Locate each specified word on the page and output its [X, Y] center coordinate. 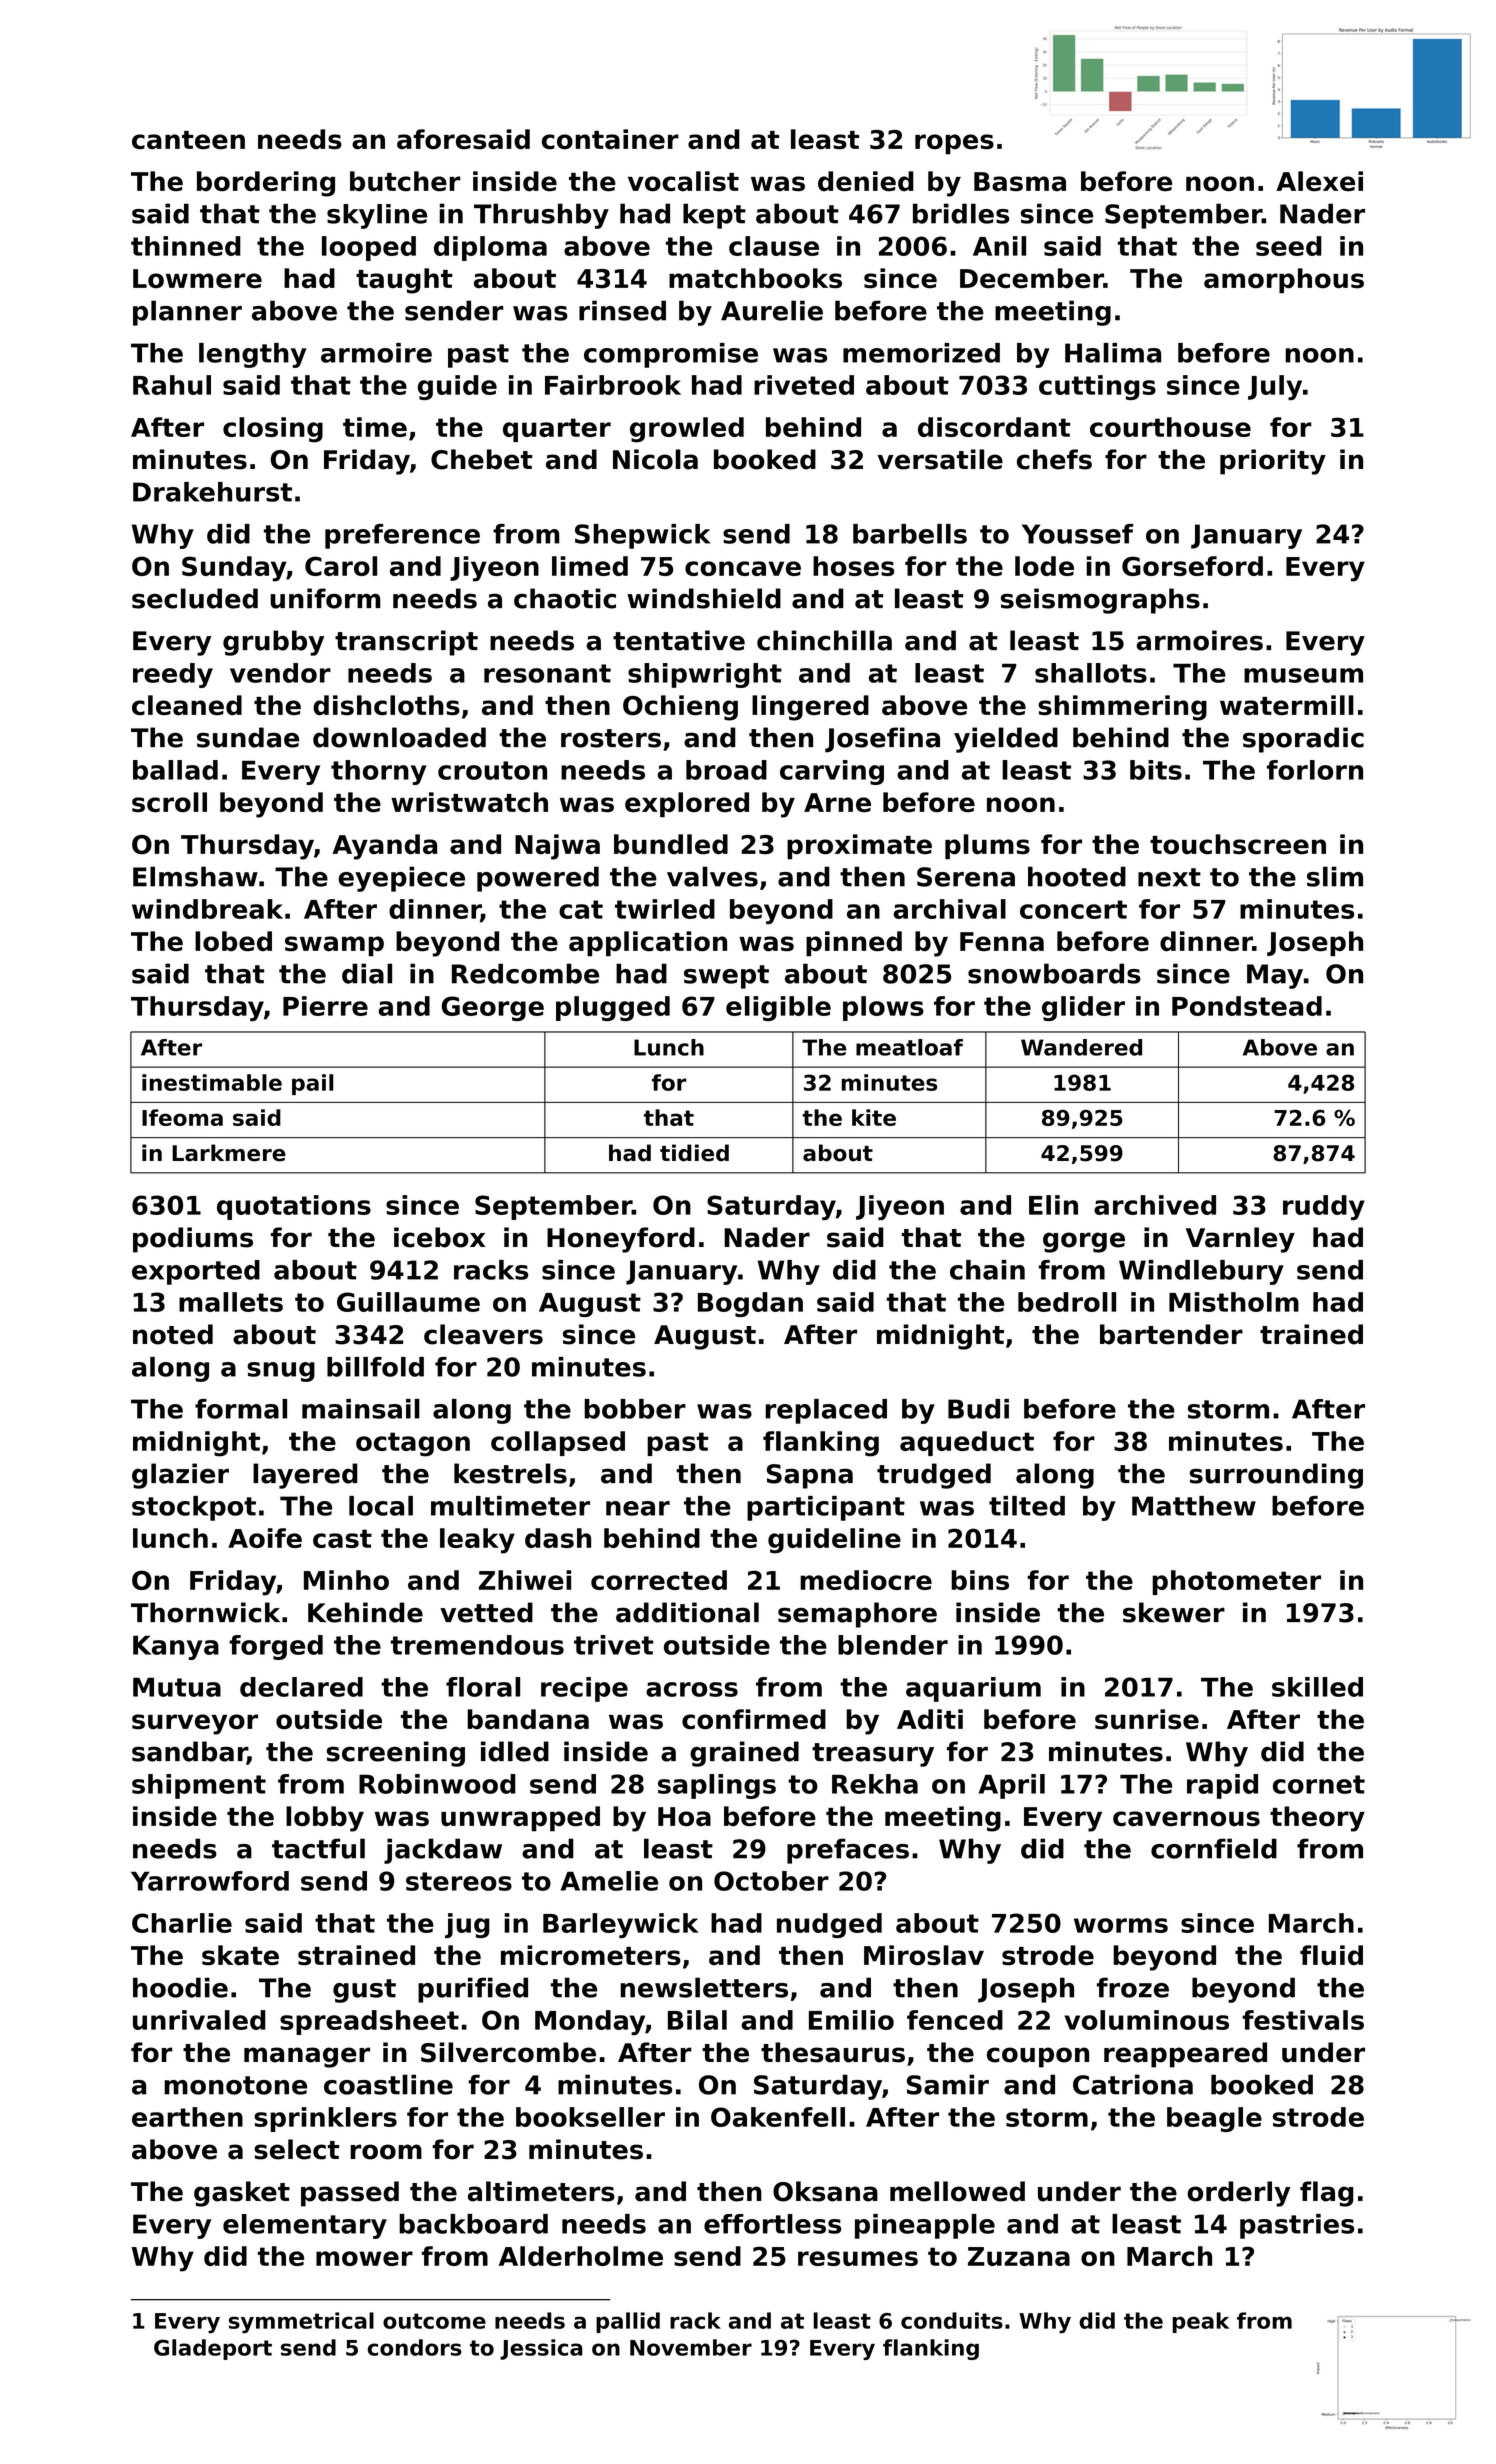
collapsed [558, 1443]
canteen [188, 140]
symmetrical [301, 2323]
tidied [694, 1153]
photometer [1236, 1582]
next [1169, 877]
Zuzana [1019, 2256]
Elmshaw [195, 876]
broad [726, 770]
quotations [294, 1207]
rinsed [622, 310]
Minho [346, 1580]
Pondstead [1247, 1006]
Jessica [541, 2349]
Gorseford [1192, 566]
